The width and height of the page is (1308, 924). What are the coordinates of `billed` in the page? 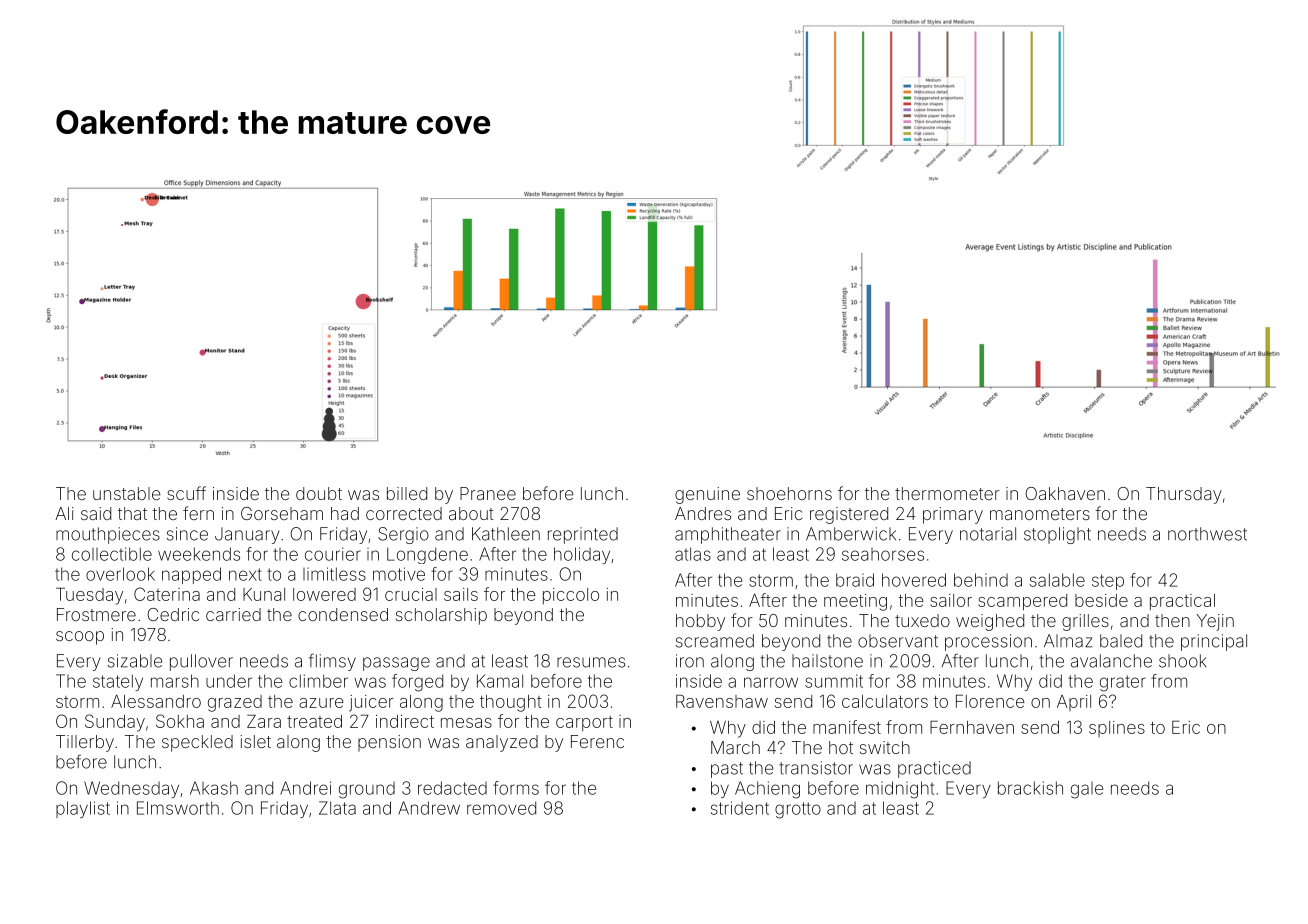 It's located at (407, 493).
